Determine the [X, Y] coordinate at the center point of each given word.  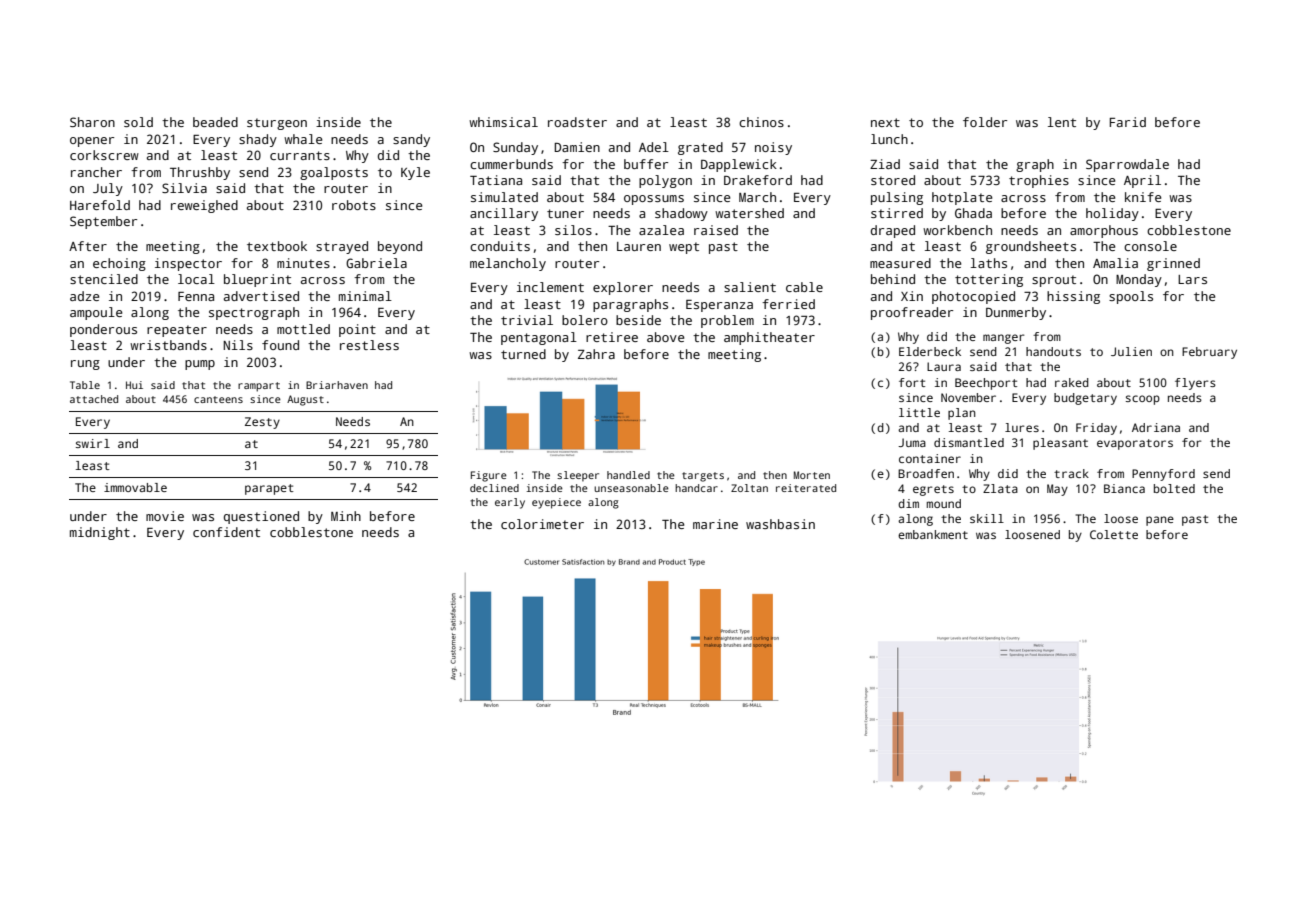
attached [94, 399]
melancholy [508, 264]
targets [703, 477]
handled [628, 475]
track [1071, 473]
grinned [1173, 264]
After [88, 246]
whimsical [503, 122]
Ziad [885, 164]
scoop [1143, 400]
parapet [269, 489]
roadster [577, 122]
